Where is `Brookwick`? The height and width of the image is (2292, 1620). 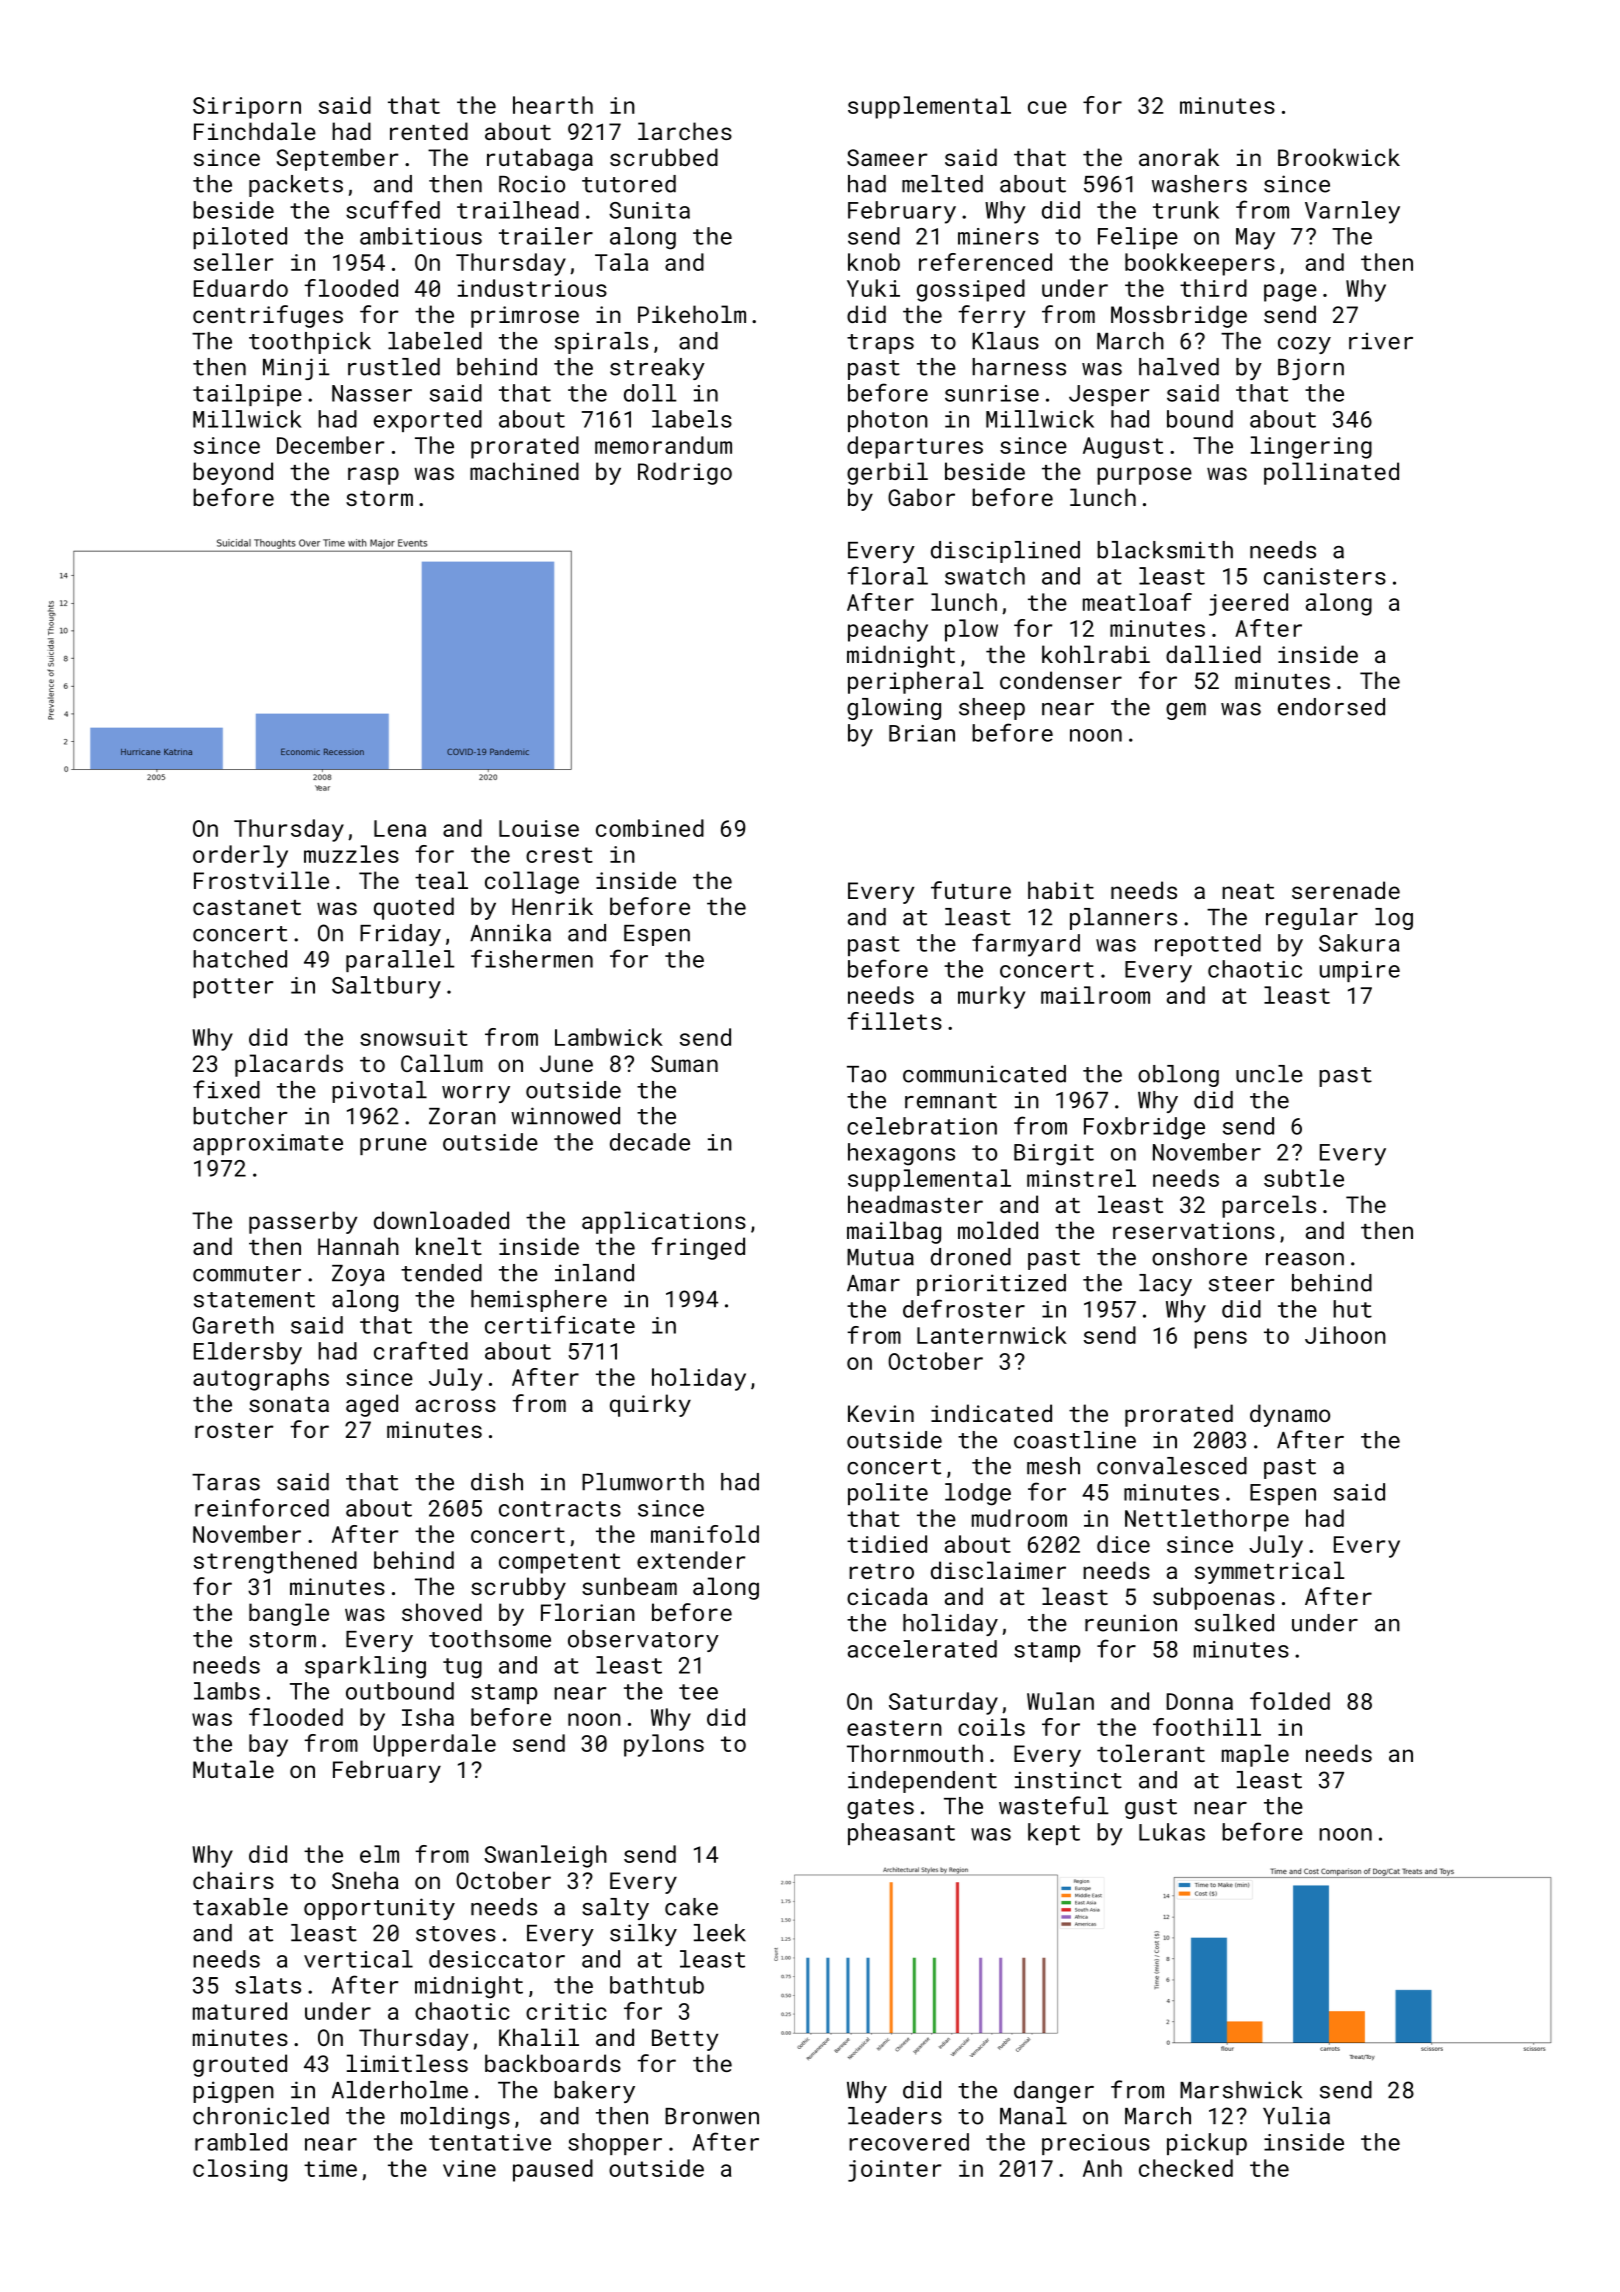 Brookwick is located at coordinates (1339, 157).
